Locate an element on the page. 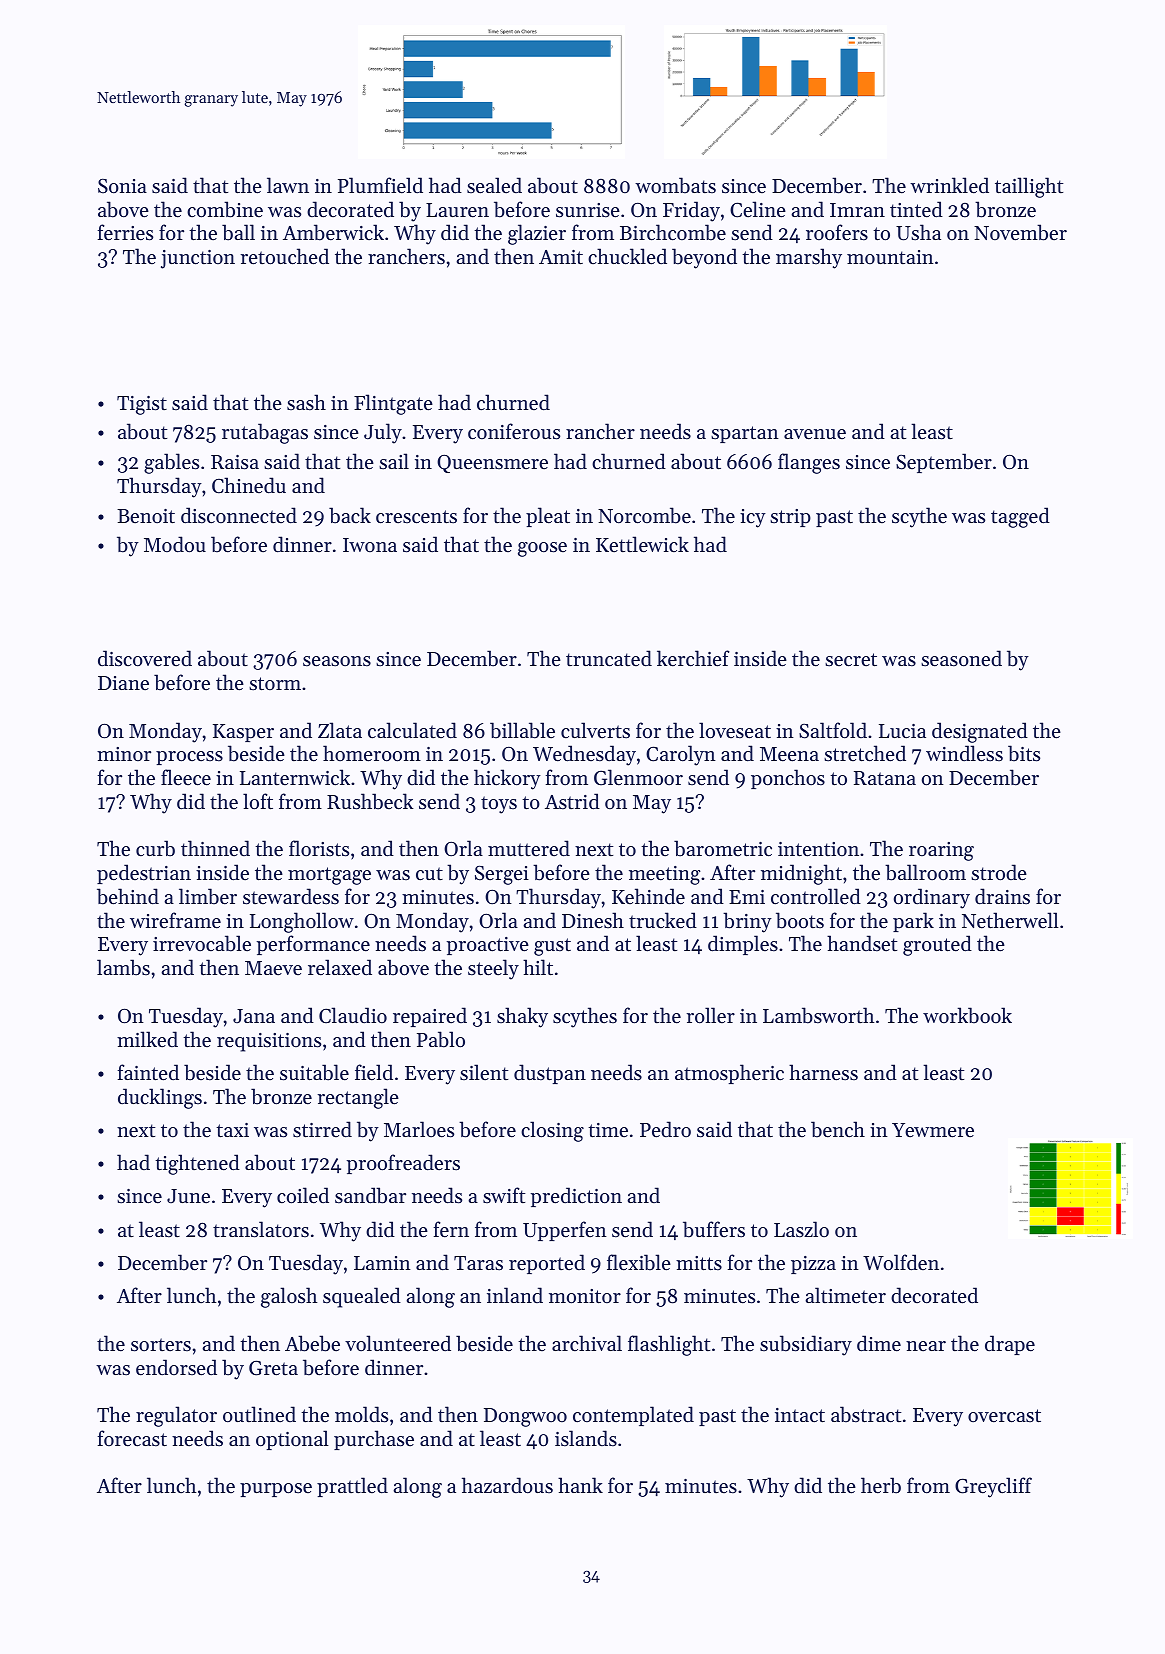 Image resolution: width=1165 pixels, height=1654 pixels. sash is located at coordinates (306, 402).
